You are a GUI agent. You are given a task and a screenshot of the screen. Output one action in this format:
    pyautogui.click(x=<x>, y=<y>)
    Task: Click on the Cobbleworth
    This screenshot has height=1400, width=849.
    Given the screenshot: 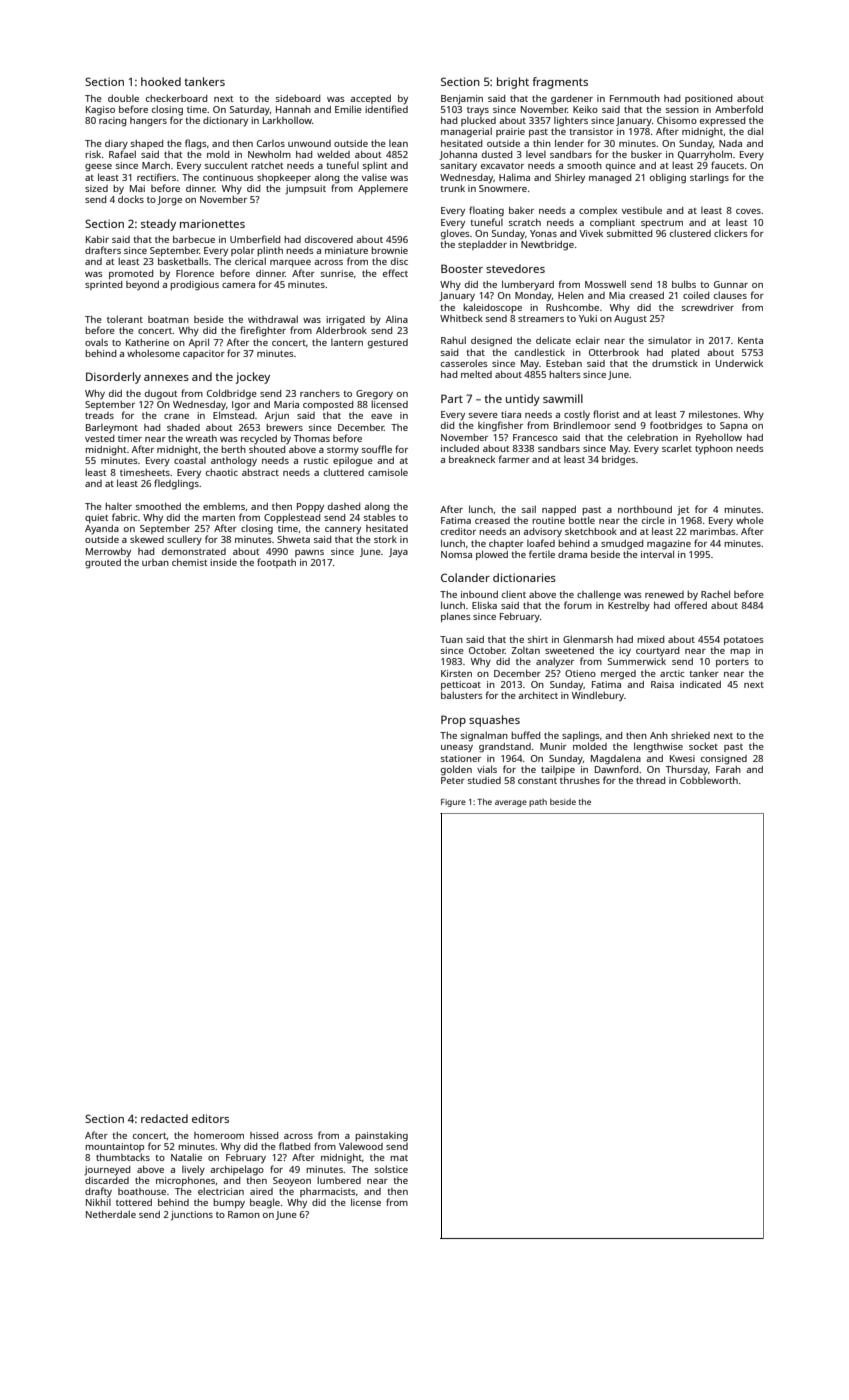 What is the action you would take?
    pyautogui.click(x=709, y=780)
